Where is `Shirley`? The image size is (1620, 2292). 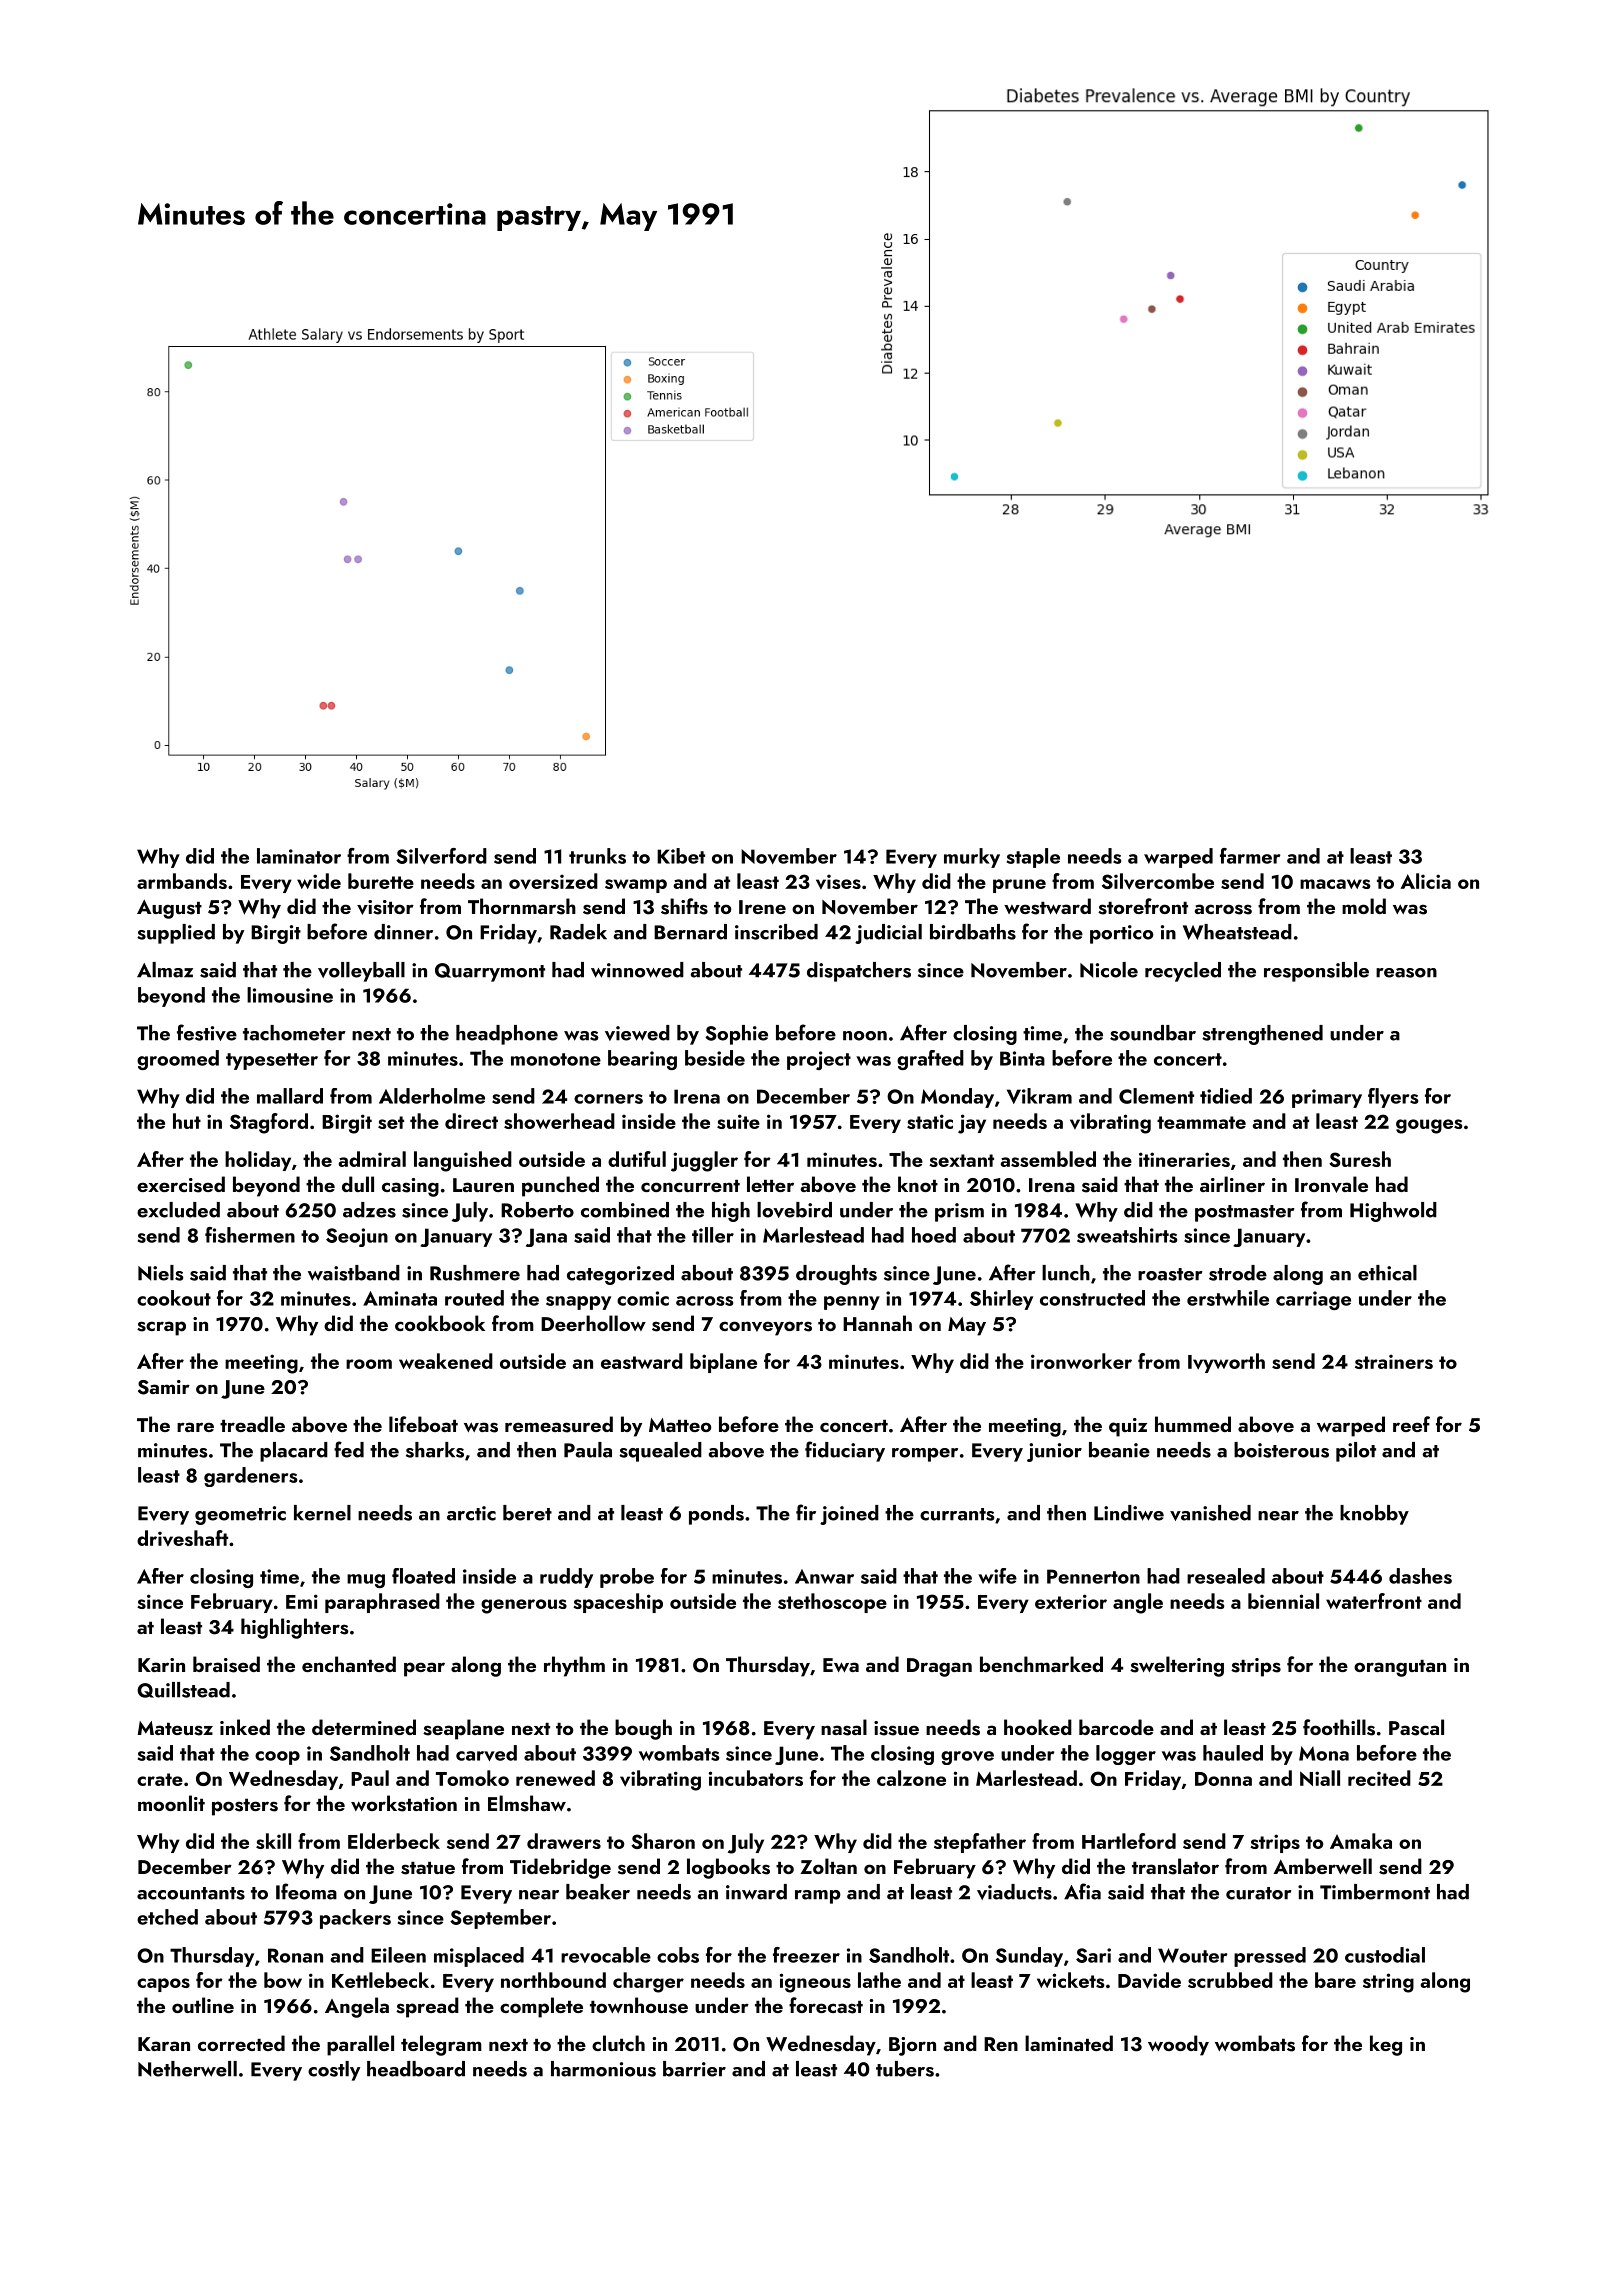
Shirley is located at coordinates (1001, 1300).
